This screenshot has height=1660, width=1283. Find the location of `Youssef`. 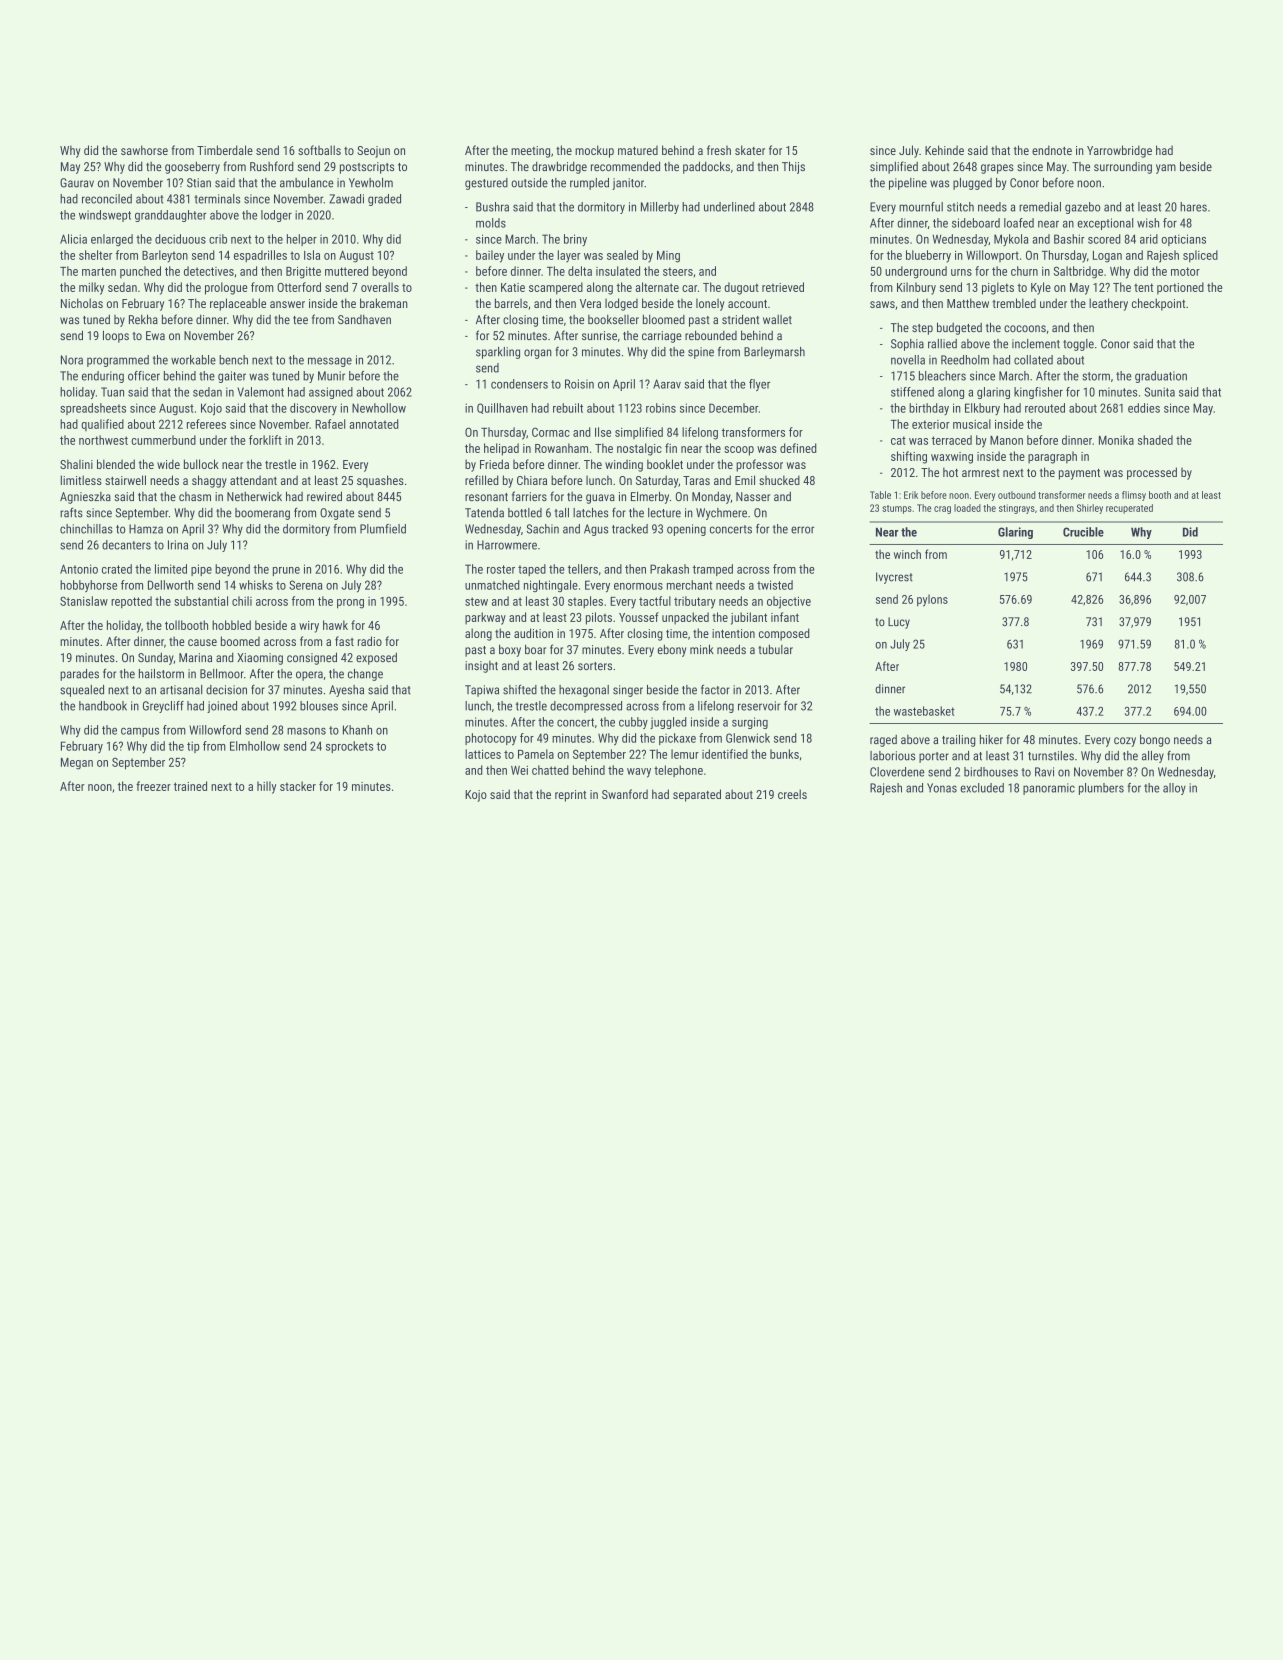

Youssef is located at coordinates (639, 617).
